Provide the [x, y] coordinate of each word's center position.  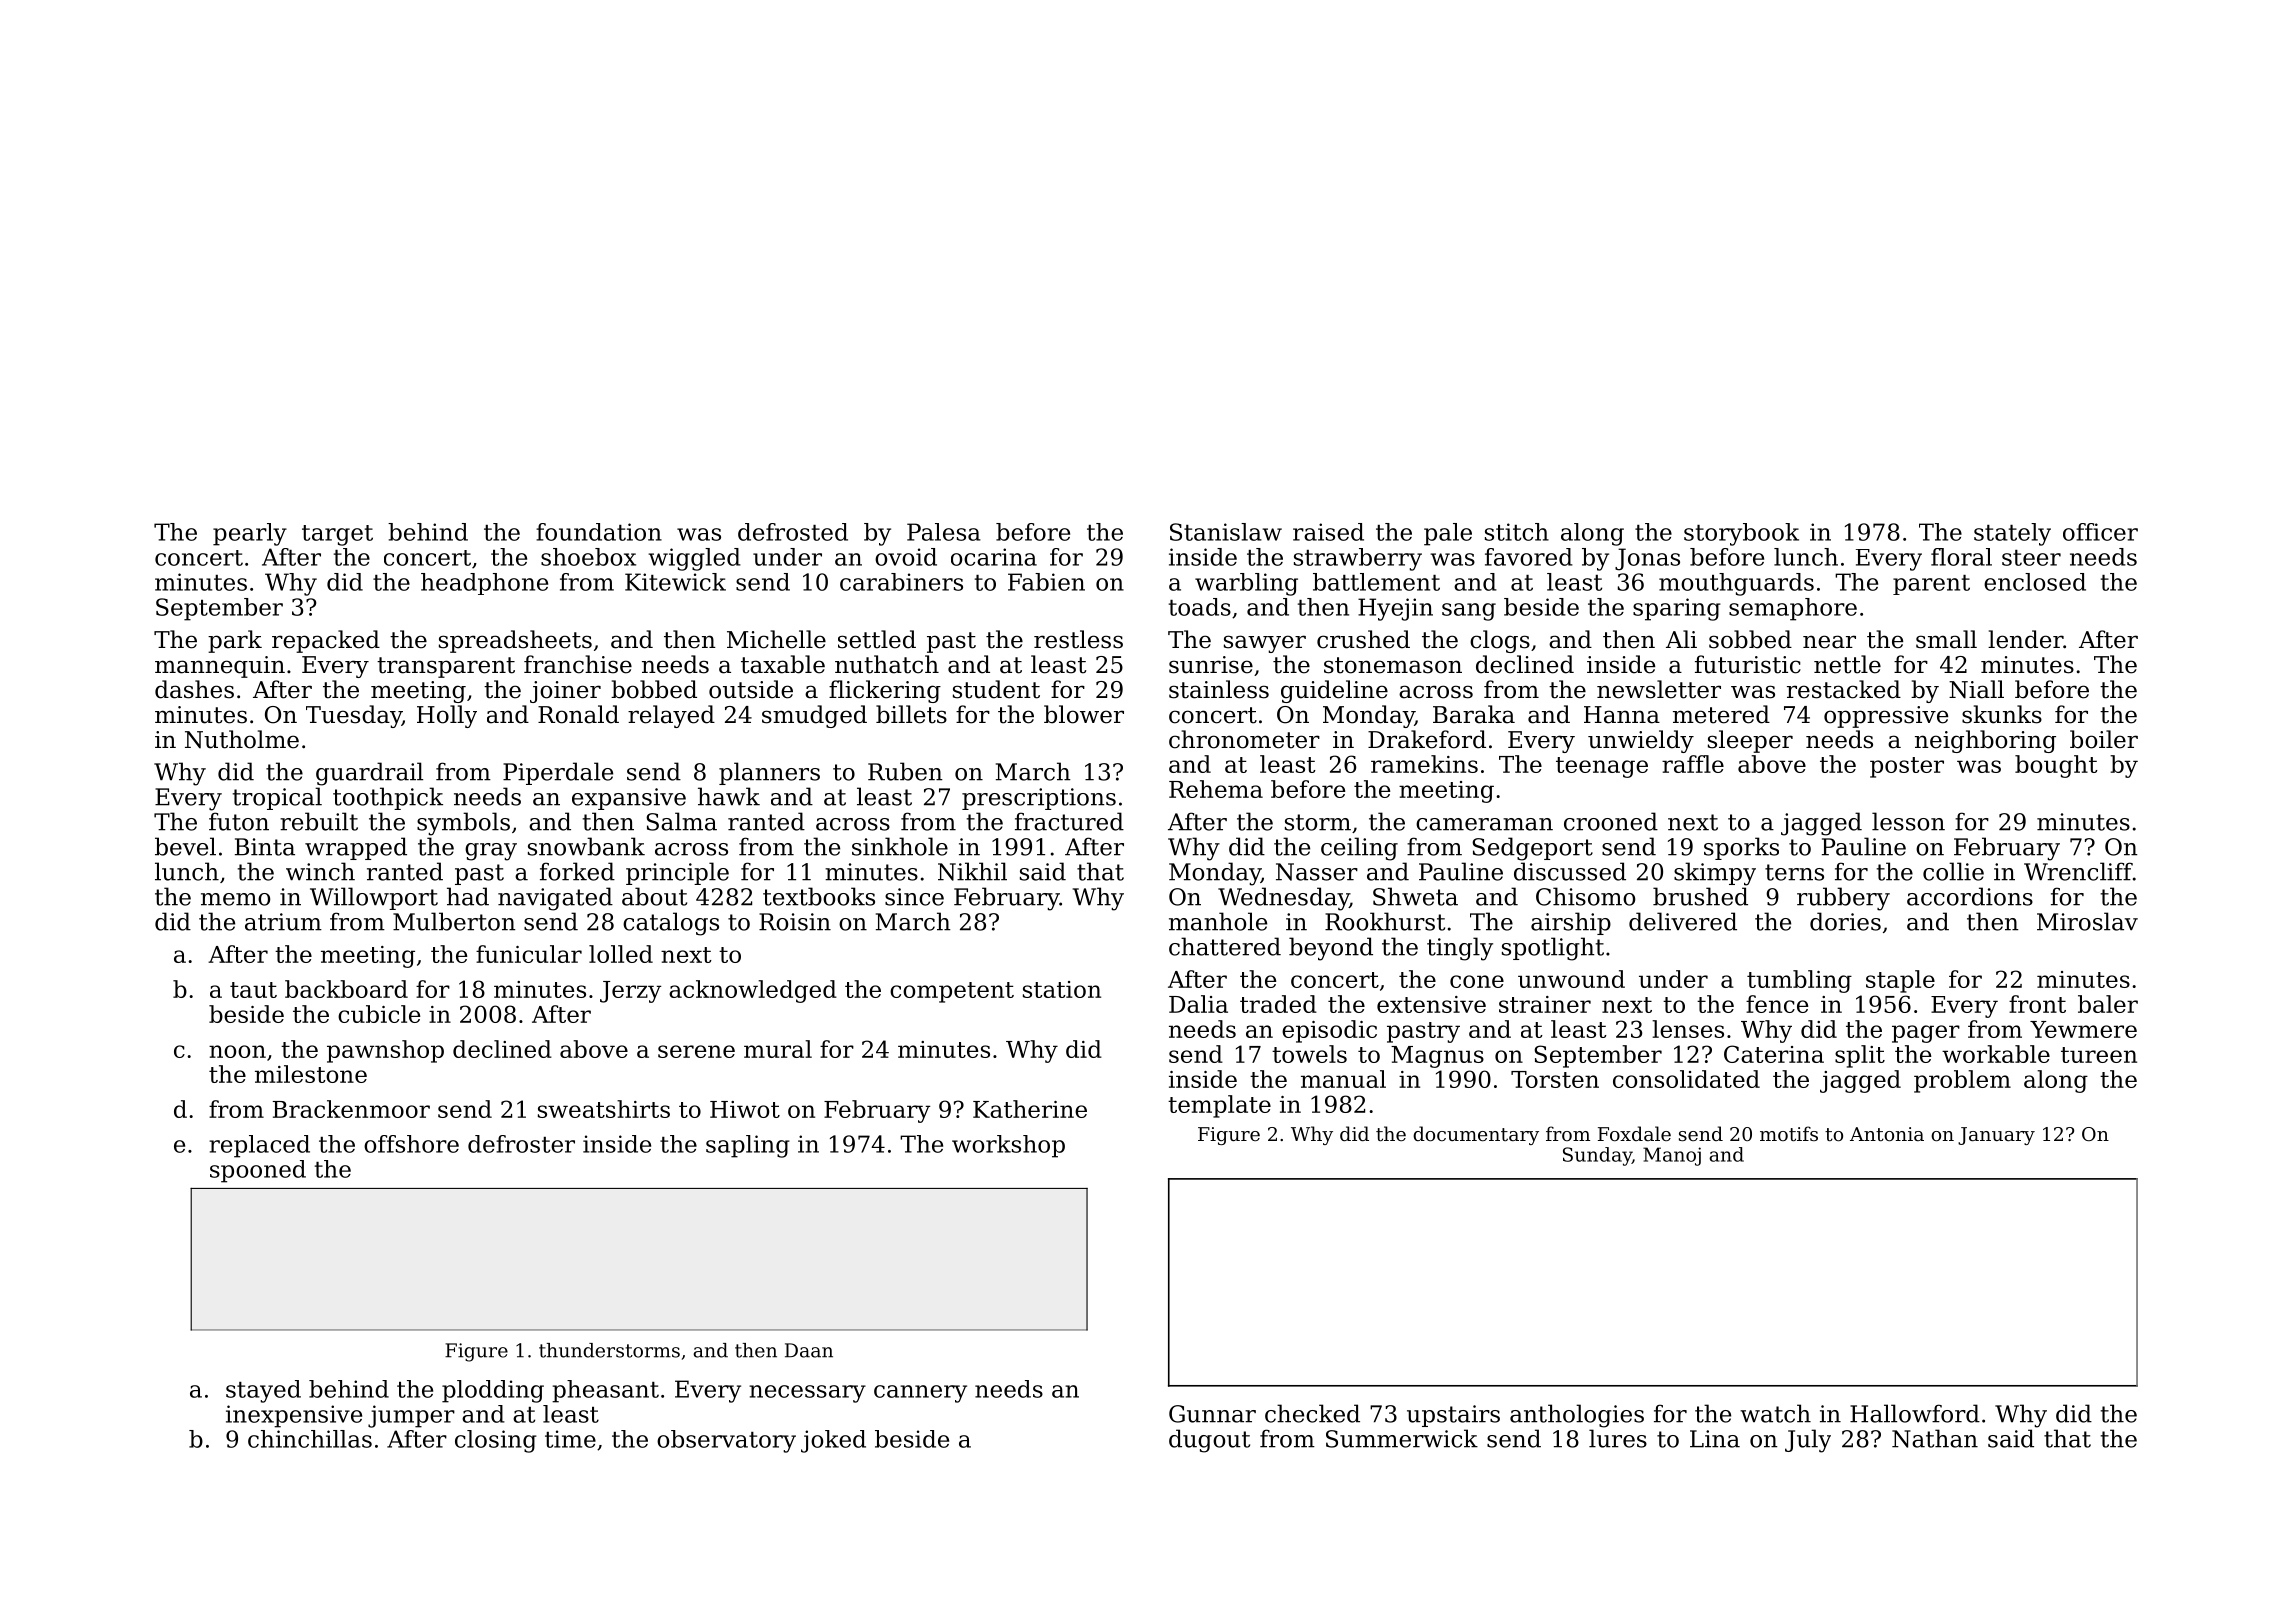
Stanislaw [1226, 532]
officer [2100, 532]
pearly [250, 534]
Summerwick [1402, 1438]
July [1808, 1441]
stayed [263, 1391]
